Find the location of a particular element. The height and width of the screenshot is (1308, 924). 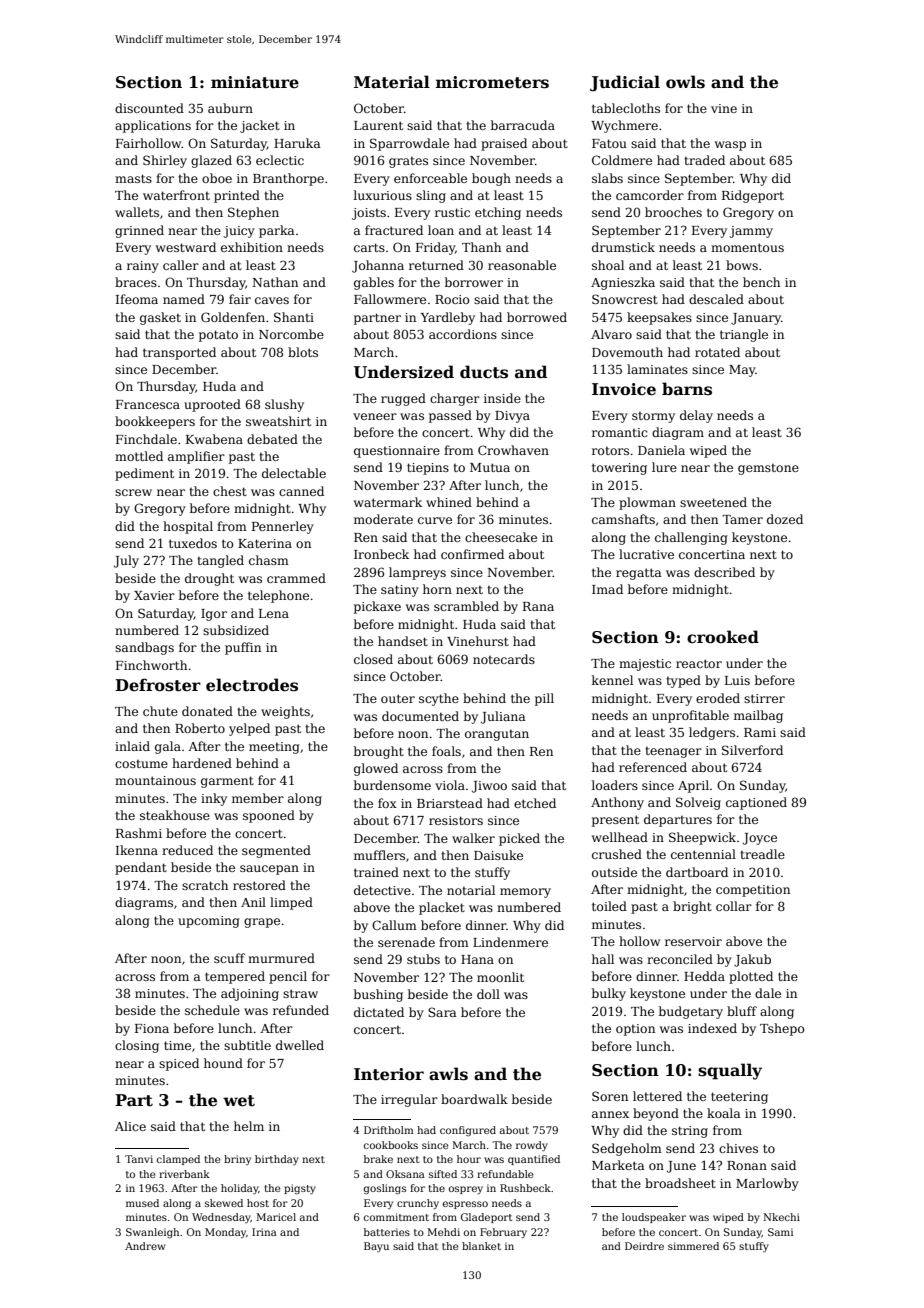

reconciled is located at coordinates (680, 959).
